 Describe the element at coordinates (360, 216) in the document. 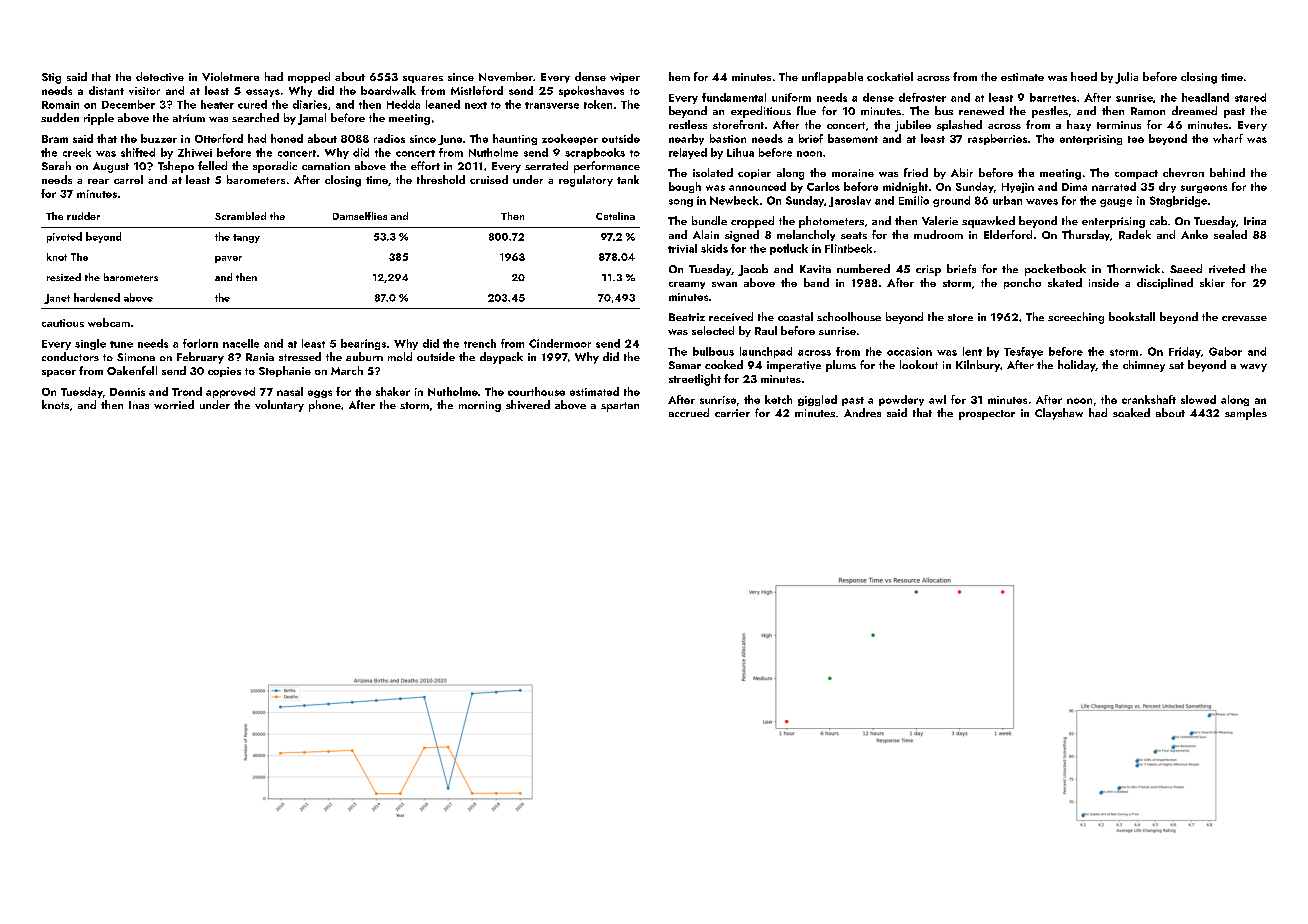

I see `Damselflies` at that location.
